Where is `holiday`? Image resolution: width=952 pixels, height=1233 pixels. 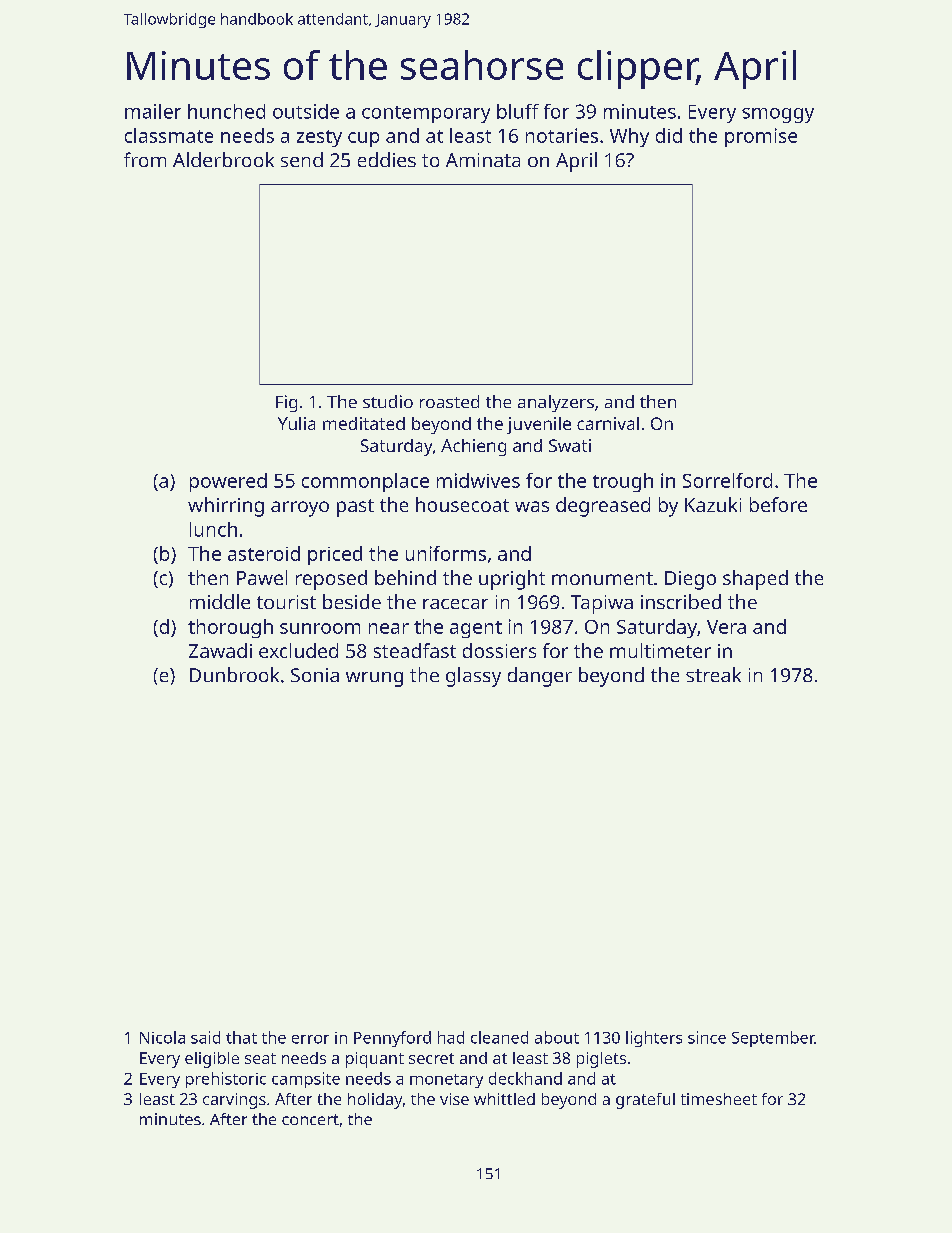 holiday is located at coordinates (375, 1101).
